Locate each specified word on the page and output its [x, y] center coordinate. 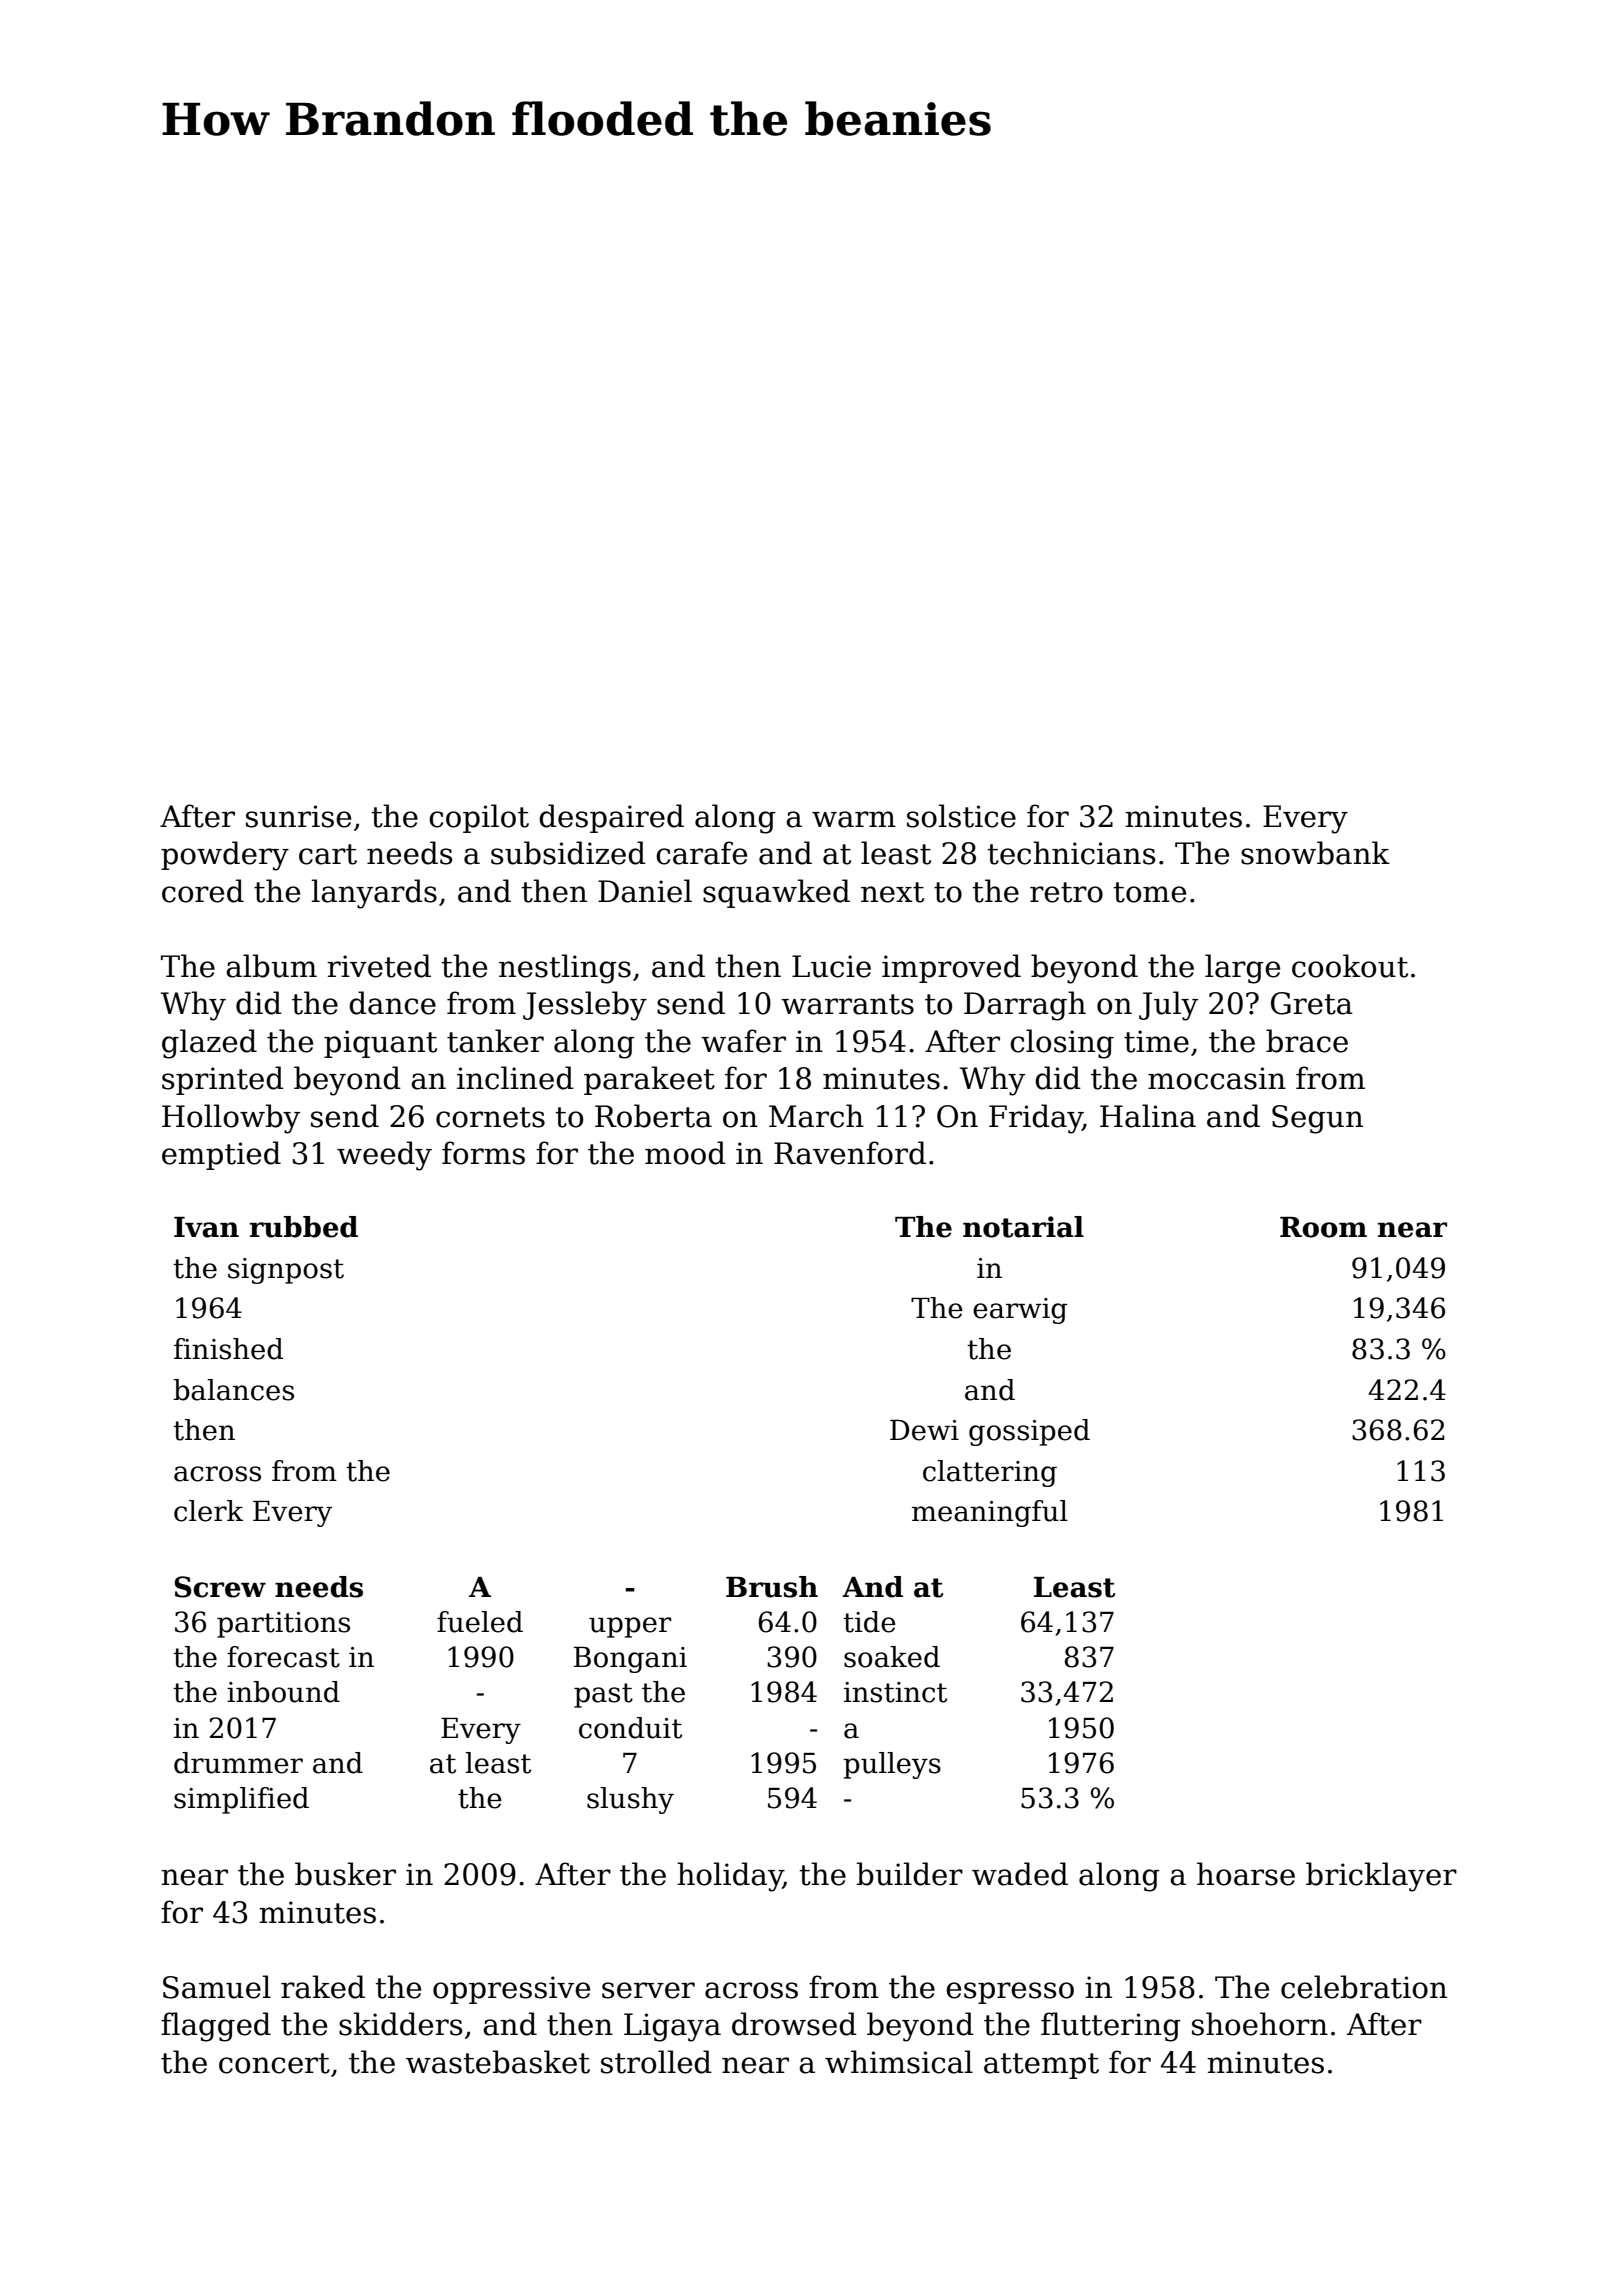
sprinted [223, 1080]
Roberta [653, 1116]
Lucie [831, 966]
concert [274, 2063]
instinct [895, 1692]
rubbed [303, 1227]
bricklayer [1381, 1877]
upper [630, 1627]
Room [1323, 1227]
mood [685, 1153]
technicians [1071, 853]
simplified [241, 1800]
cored [203, 891]
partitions [283, 1625]
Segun [1317, 1119]
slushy [630, 1800]
